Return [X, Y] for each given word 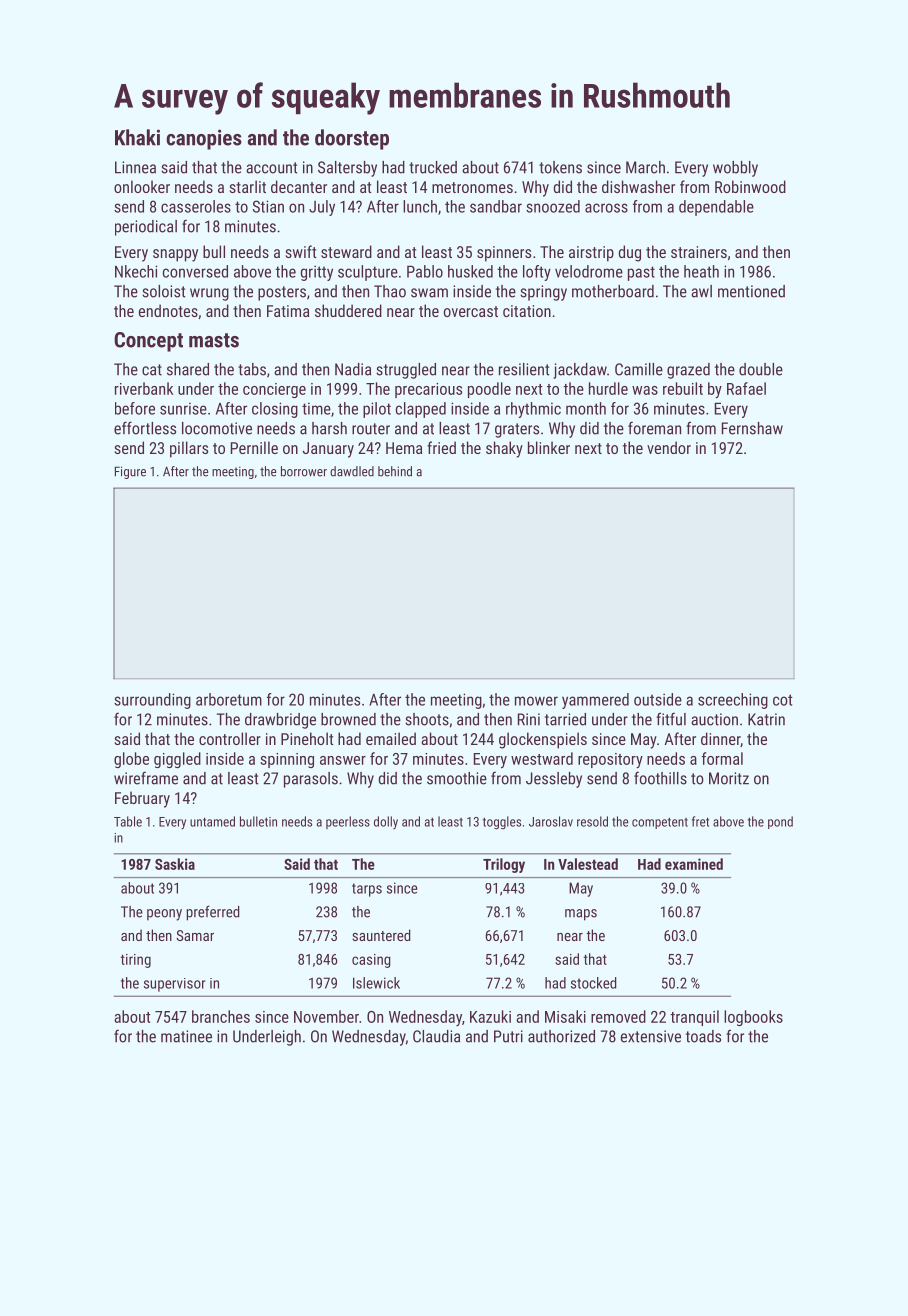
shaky [504, 449]
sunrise [183, 408]
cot [782, 700]
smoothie [457, 778]
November [326, 1016]
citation [527, 311]
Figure [130, 472]
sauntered [381, 935]
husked [470, 271]
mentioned [751, 291]
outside [658, 699]
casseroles [196, 206]
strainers [699, 252]
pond [780, 822]
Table [128, 821]
